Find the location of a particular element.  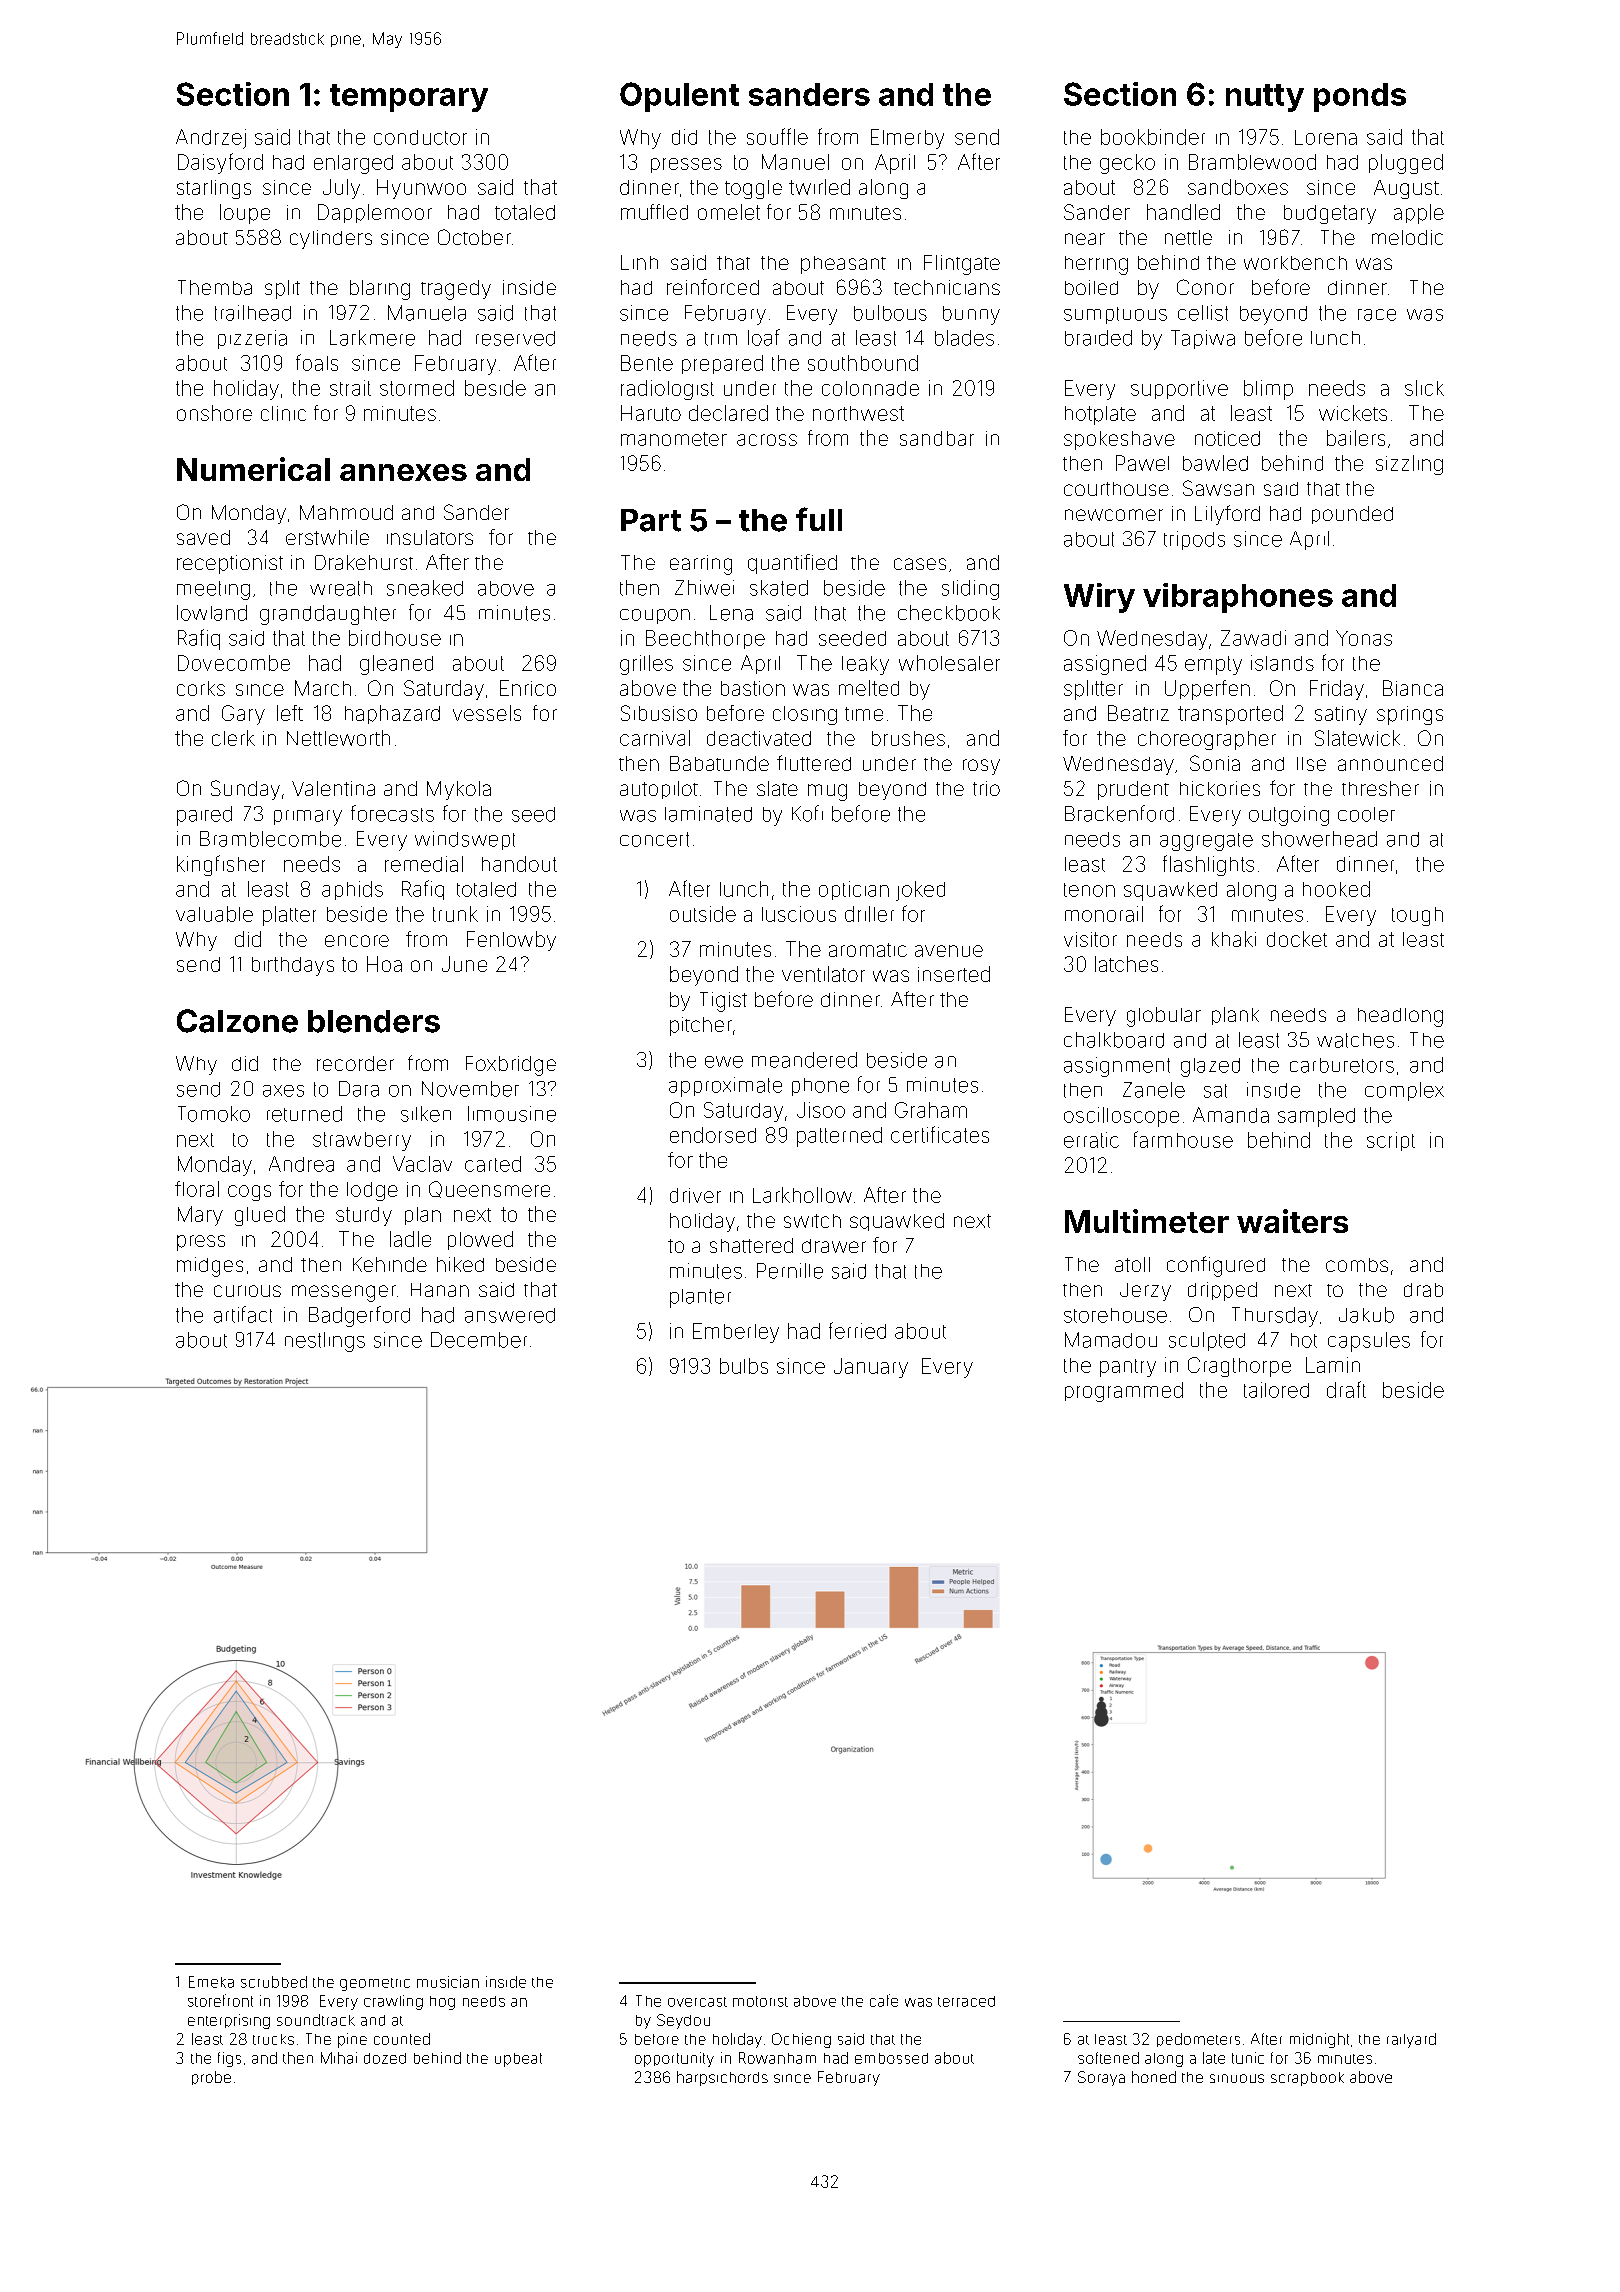

melodic is located at coordinates (1407, 237).
